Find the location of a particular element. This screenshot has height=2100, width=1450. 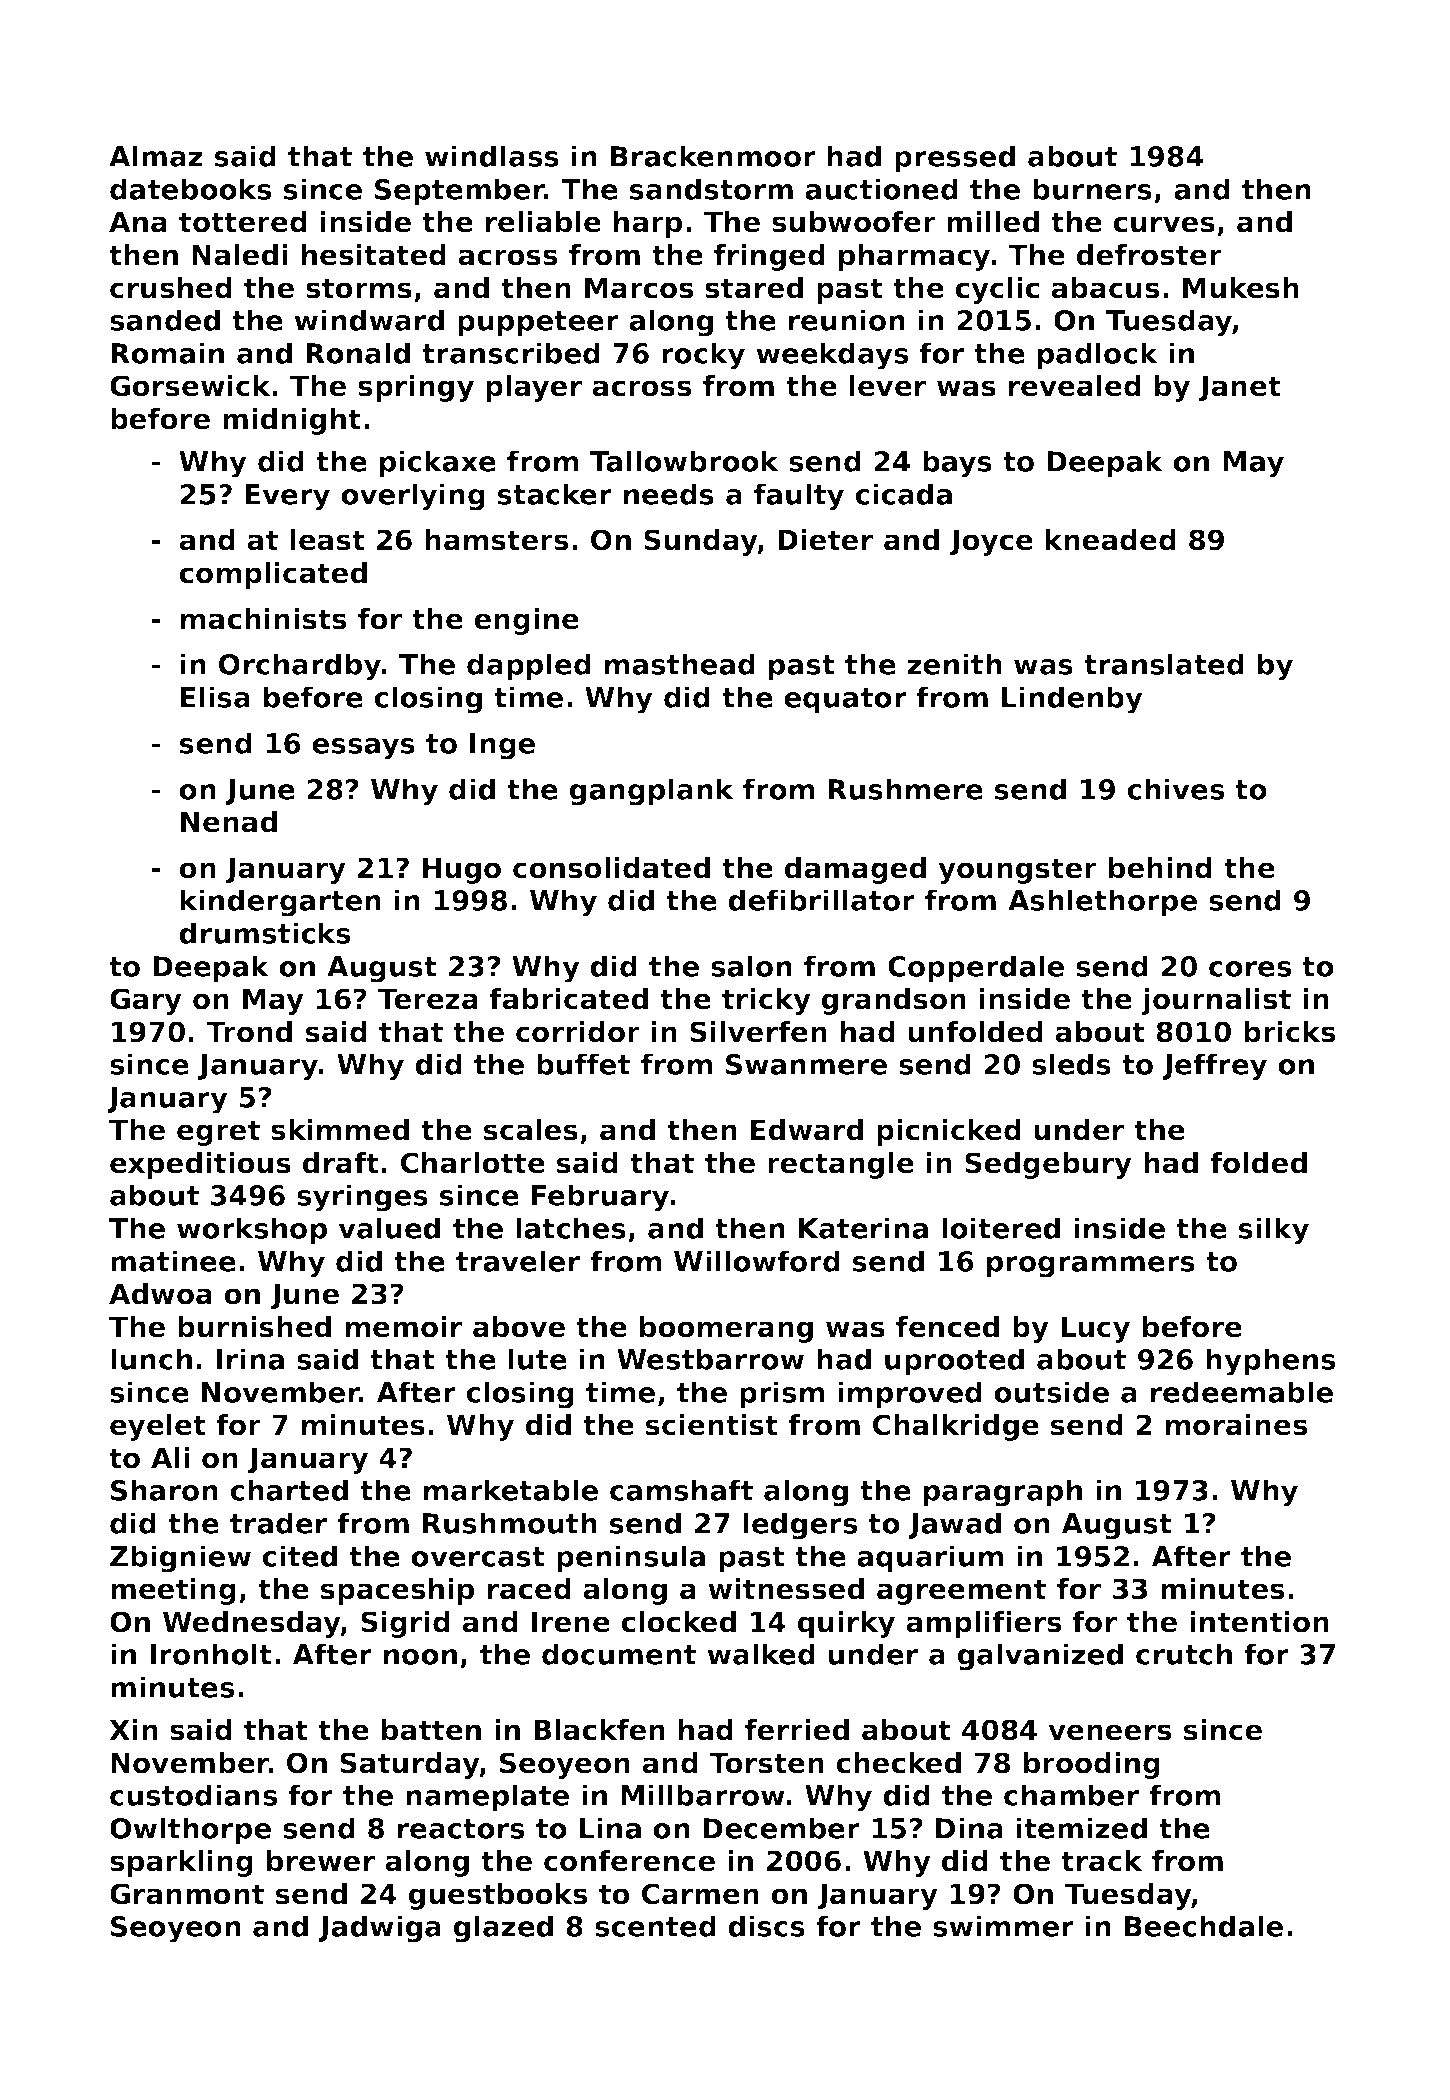

ledgers is located at coordinates (800, 1526).
